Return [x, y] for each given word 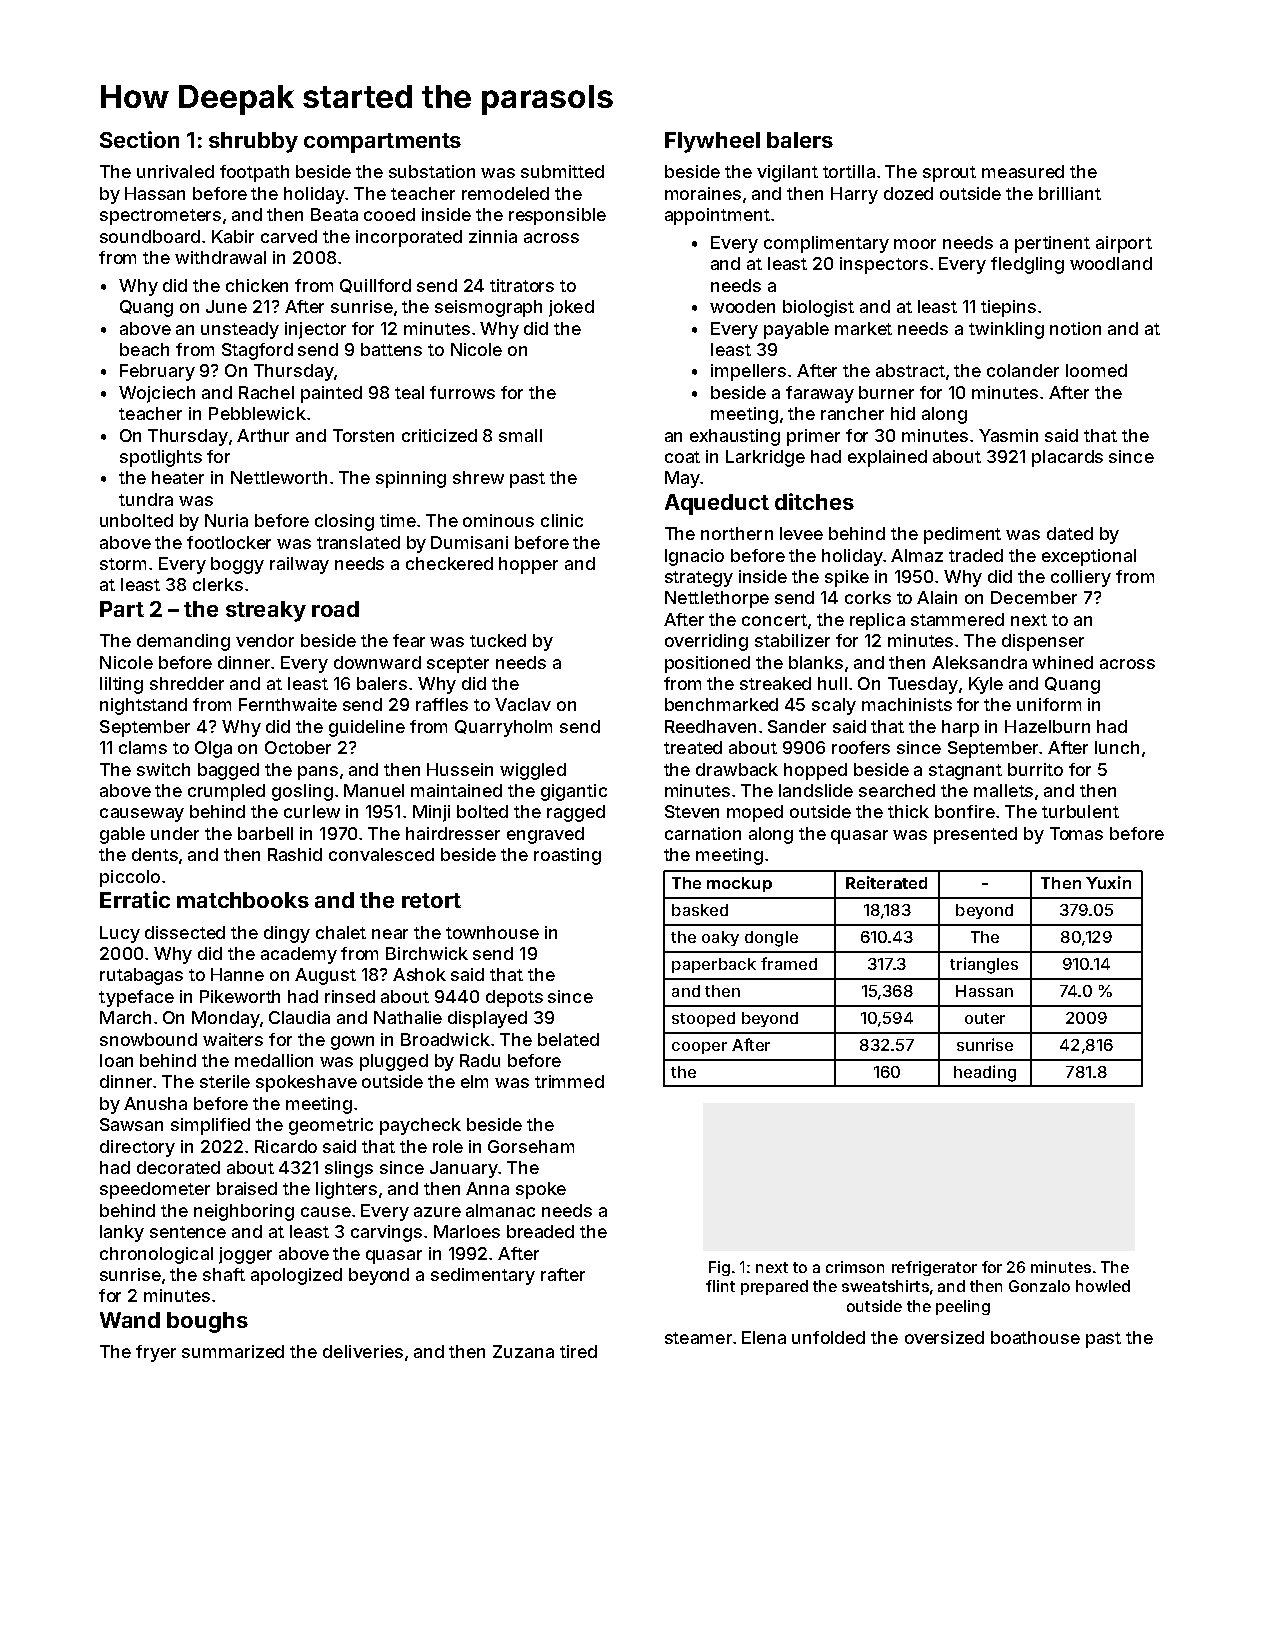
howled [1103, 1286]
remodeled [505, 193]
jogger [245, 1255]
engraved [545, 835]
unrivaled [175, 171]
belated [568, 1039]
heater [178, 477]
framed [789, 963]
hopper [528, 565]
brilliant [1070, 193]
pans [318, 773]
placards [1067, 458]
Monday [226, 1019]
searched [897, 790]
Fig [719, 1268]
